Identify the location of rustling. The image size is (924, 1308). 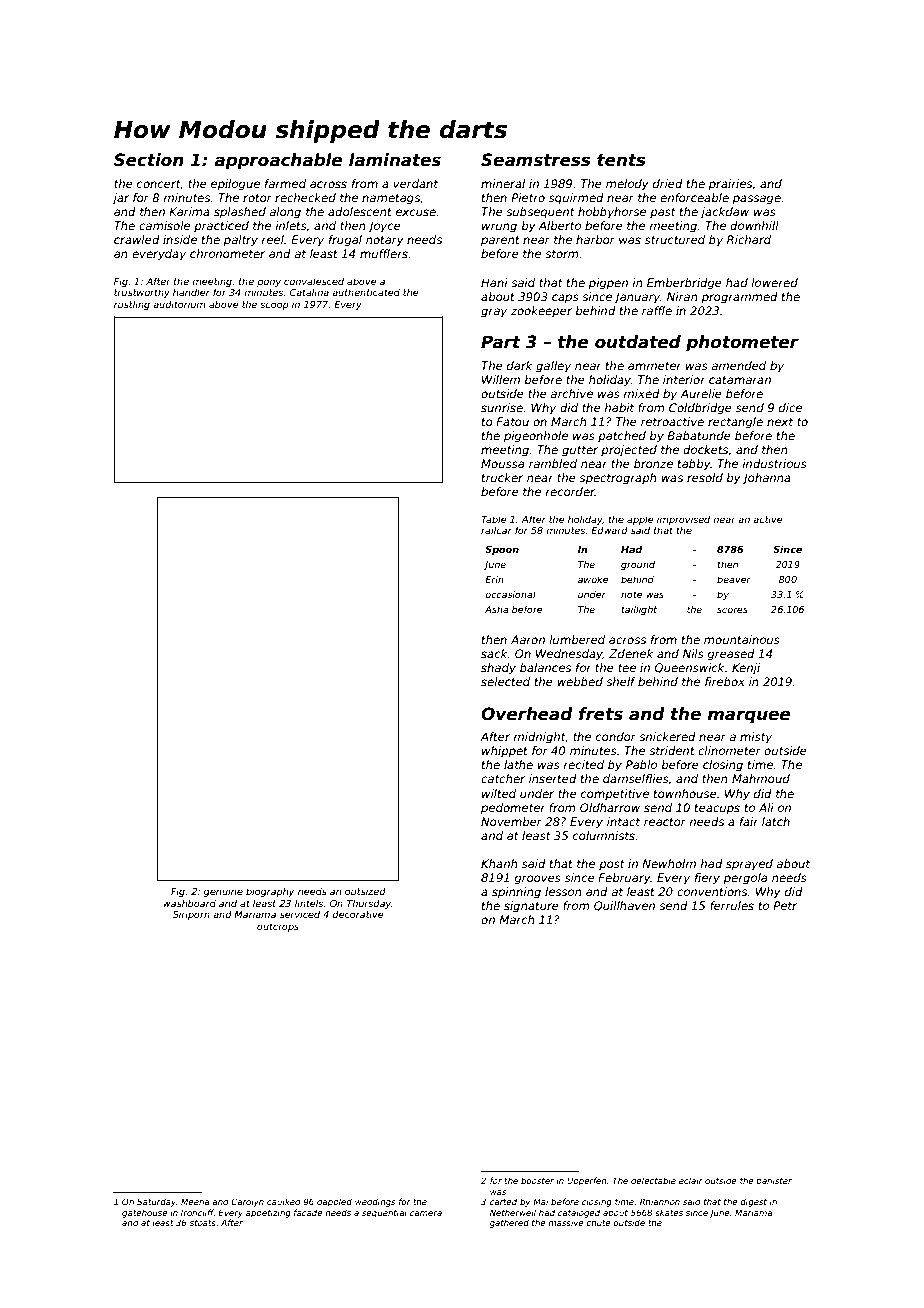
(132, 305).
